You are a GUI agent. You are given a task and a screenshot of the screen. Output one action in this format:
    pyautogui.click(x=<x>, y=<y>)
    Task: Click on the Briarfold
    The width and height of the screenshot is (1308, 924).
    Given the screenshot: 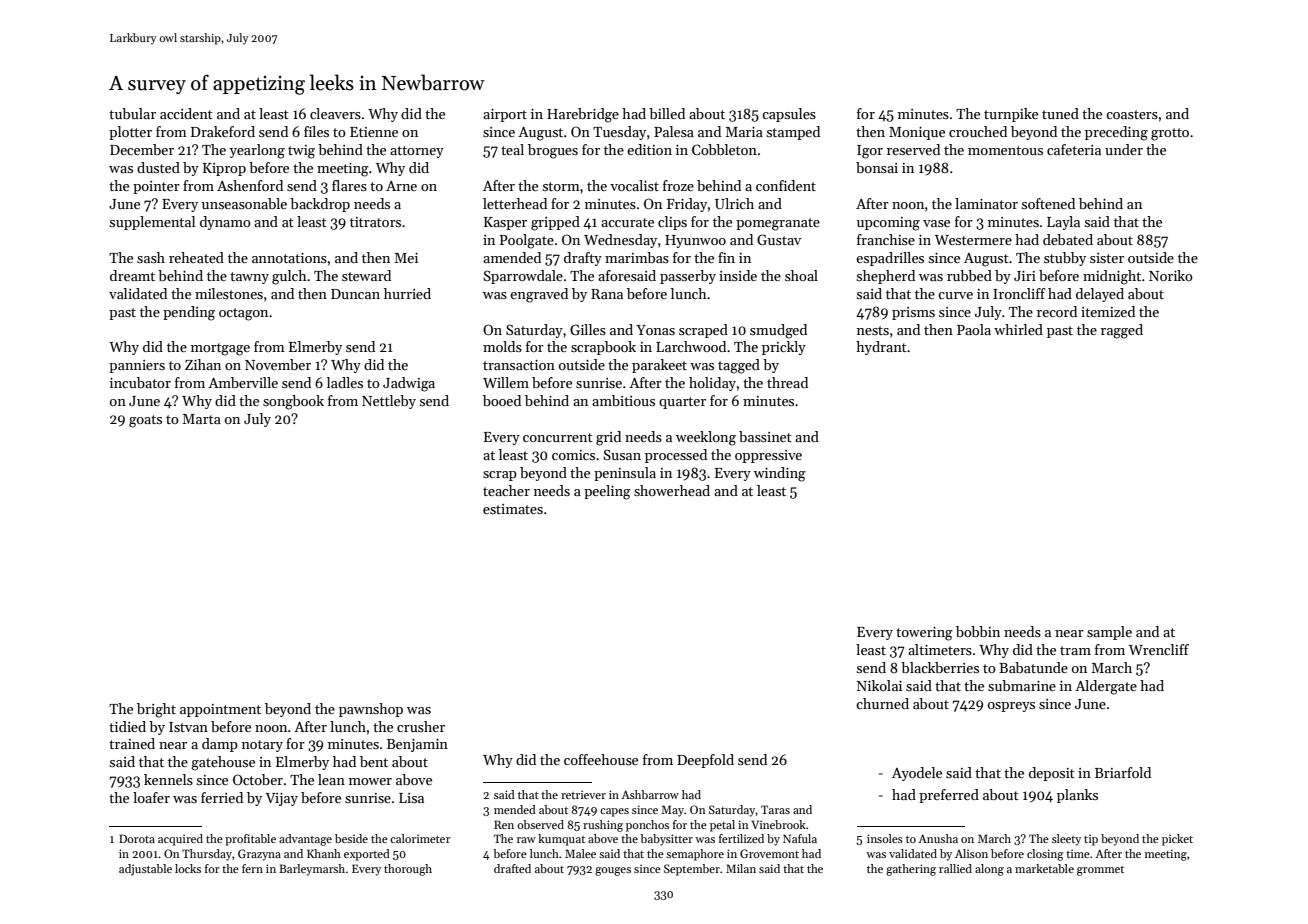 What is the action you would take?
    pyautogui.click(x=1123, y=772)
